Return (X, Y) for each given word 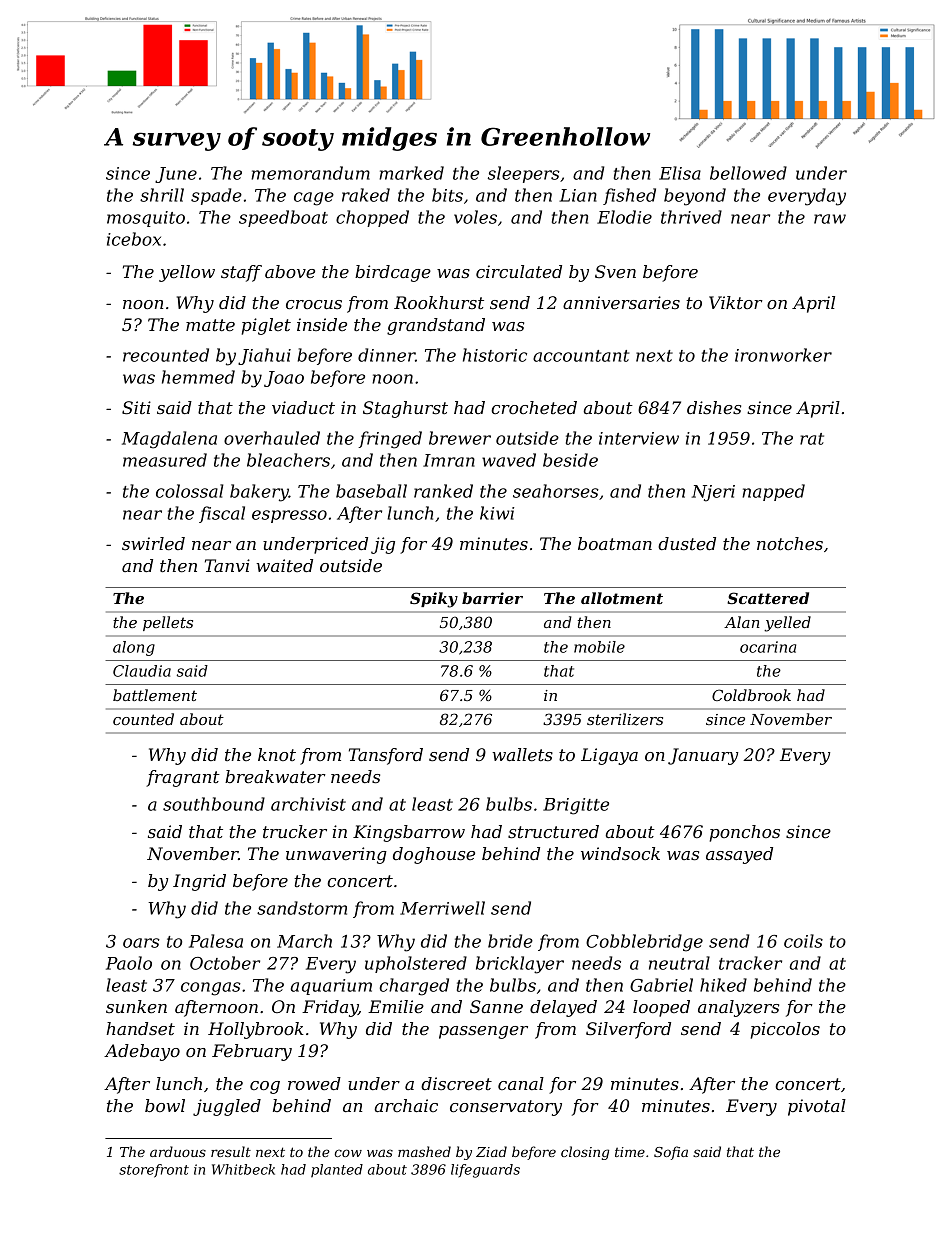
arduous (178, 1151)
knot (277, 754)
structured (553, 831)
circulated (519, 271)
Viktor (736, 302)
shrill (162, 195)
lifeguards (485, 1171)
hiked (723, 985)
